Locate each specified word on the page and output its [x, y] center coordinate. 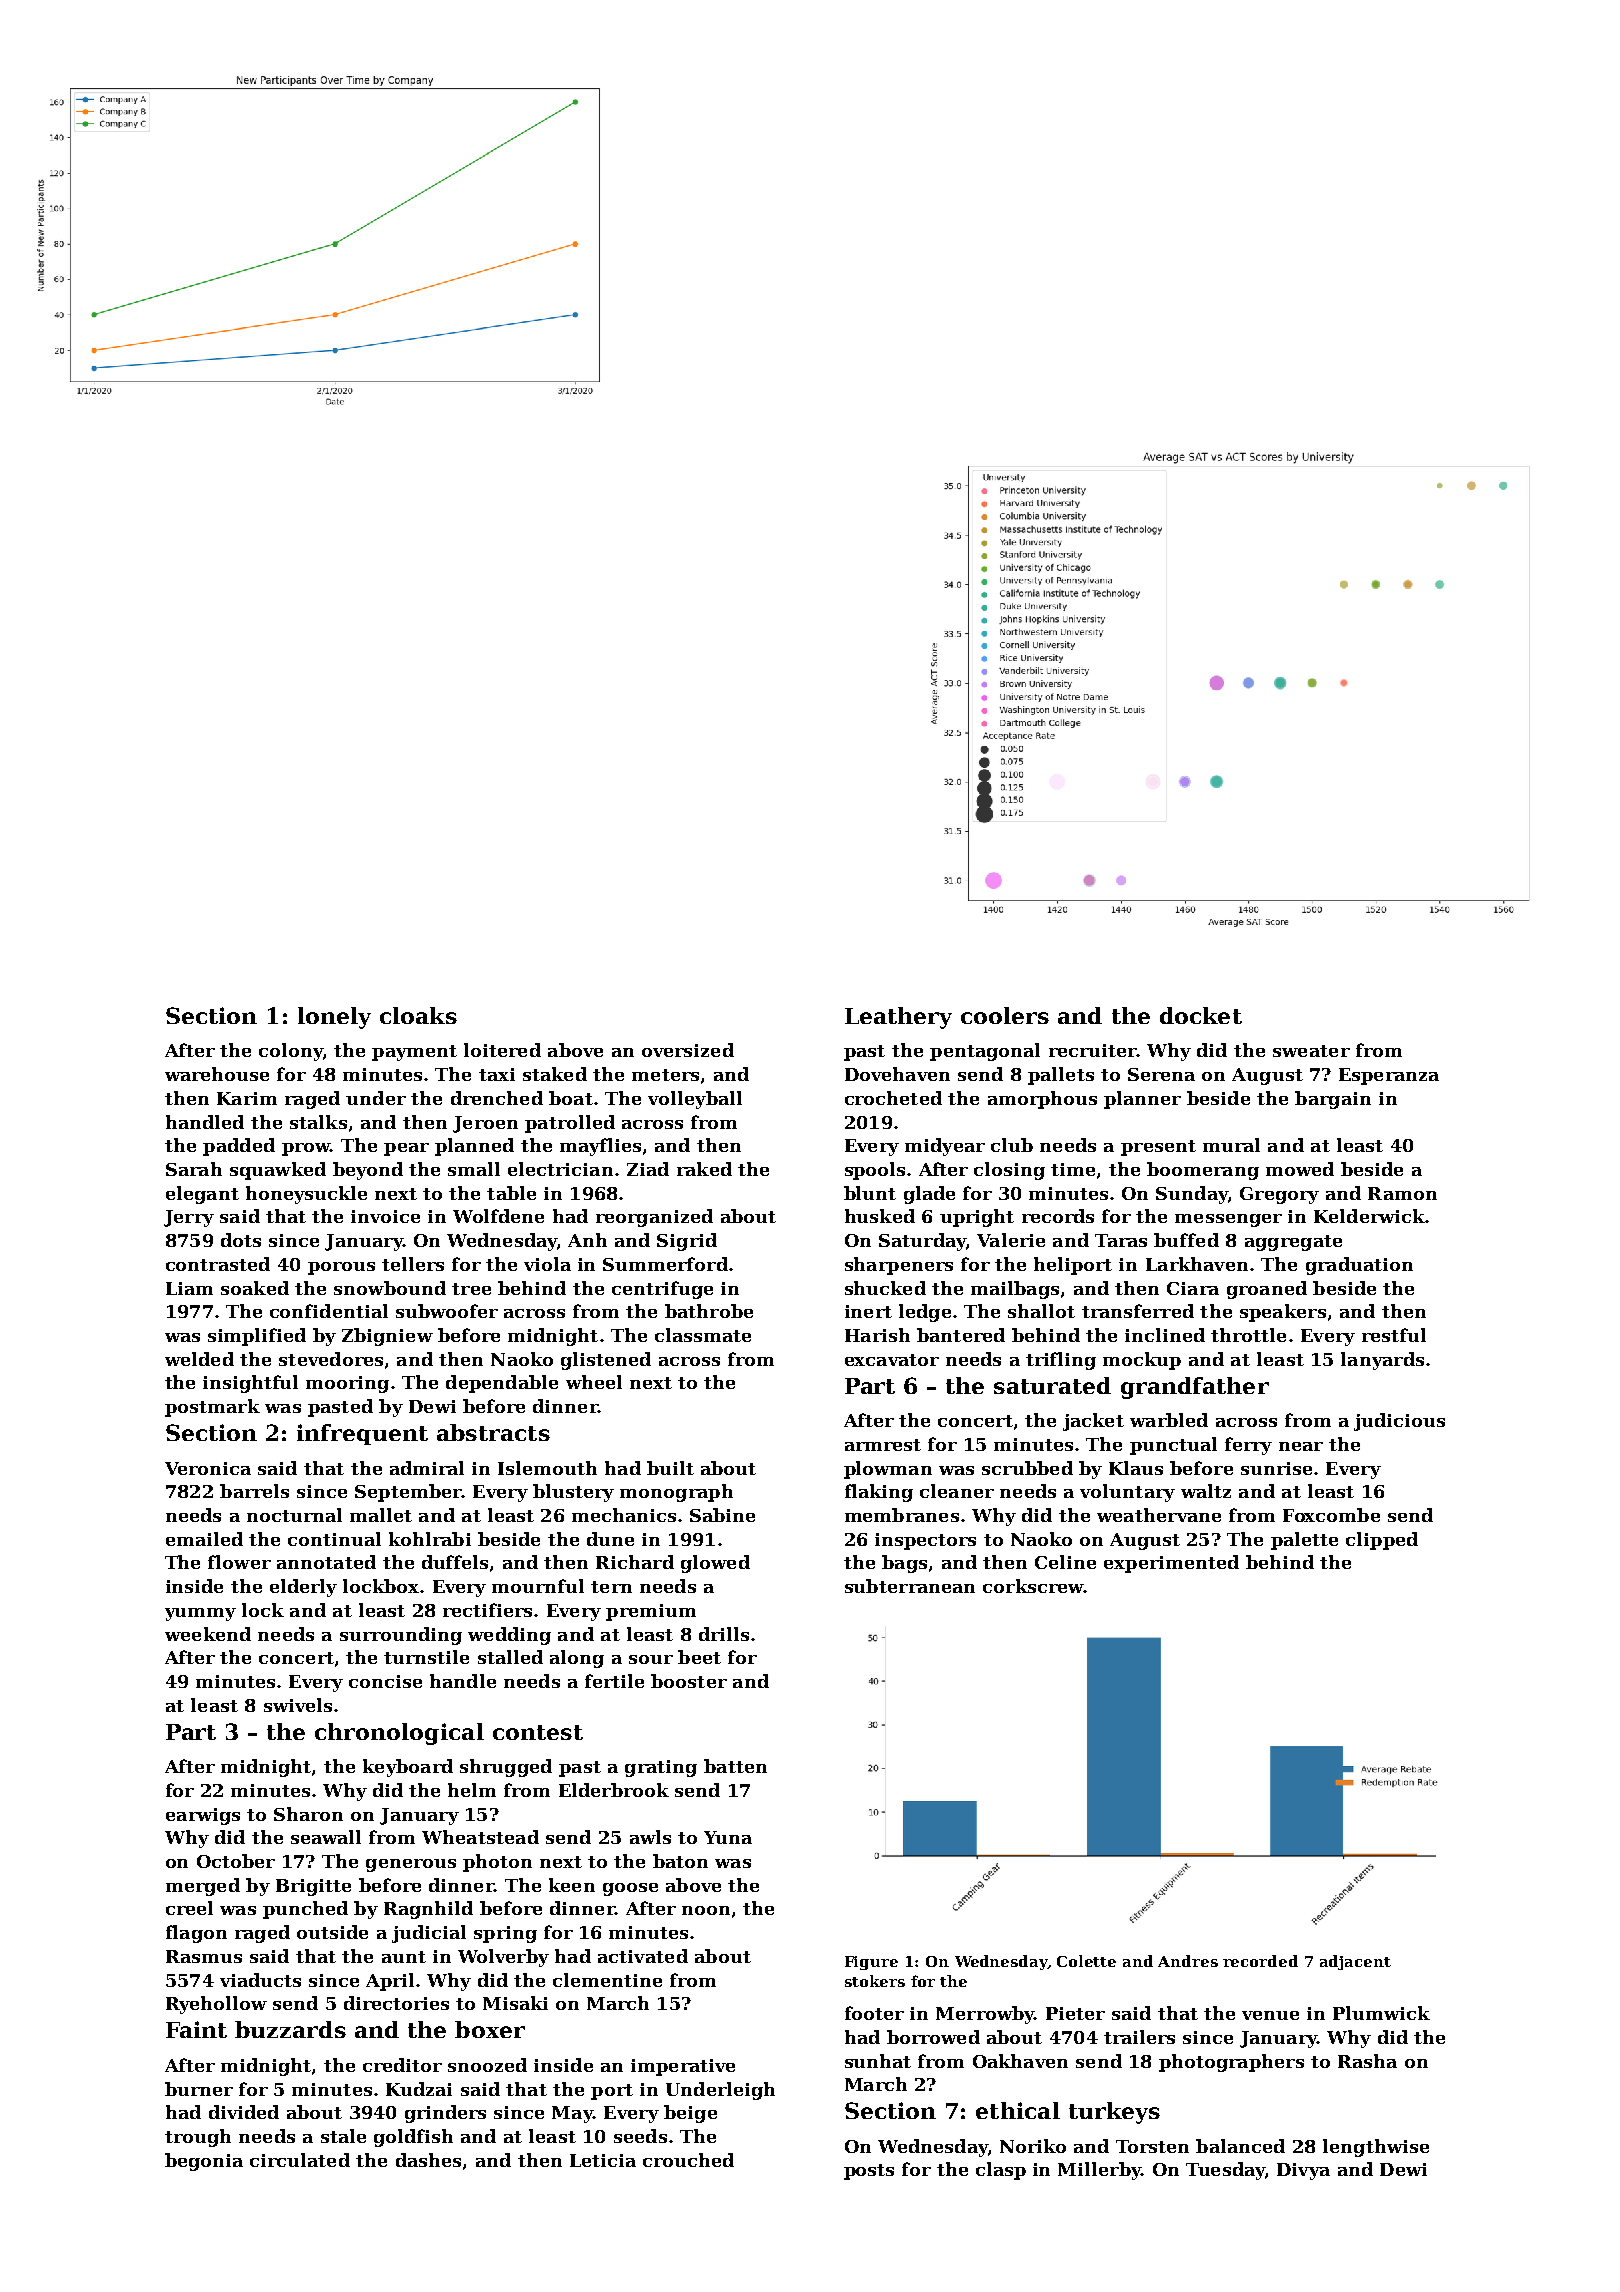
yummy [200, 1614]
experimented [1171, 1564]
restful [1394, 1335]
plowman [888, 1470]
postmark [212, 1408]
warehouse [217, 1074]
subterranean [910, 1586]
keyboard [408, 1768]
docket [1201, 1015]
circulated [300, 2160]
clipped [1382, 1541]
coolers [1005, 1015]
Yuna [728, 1837]
